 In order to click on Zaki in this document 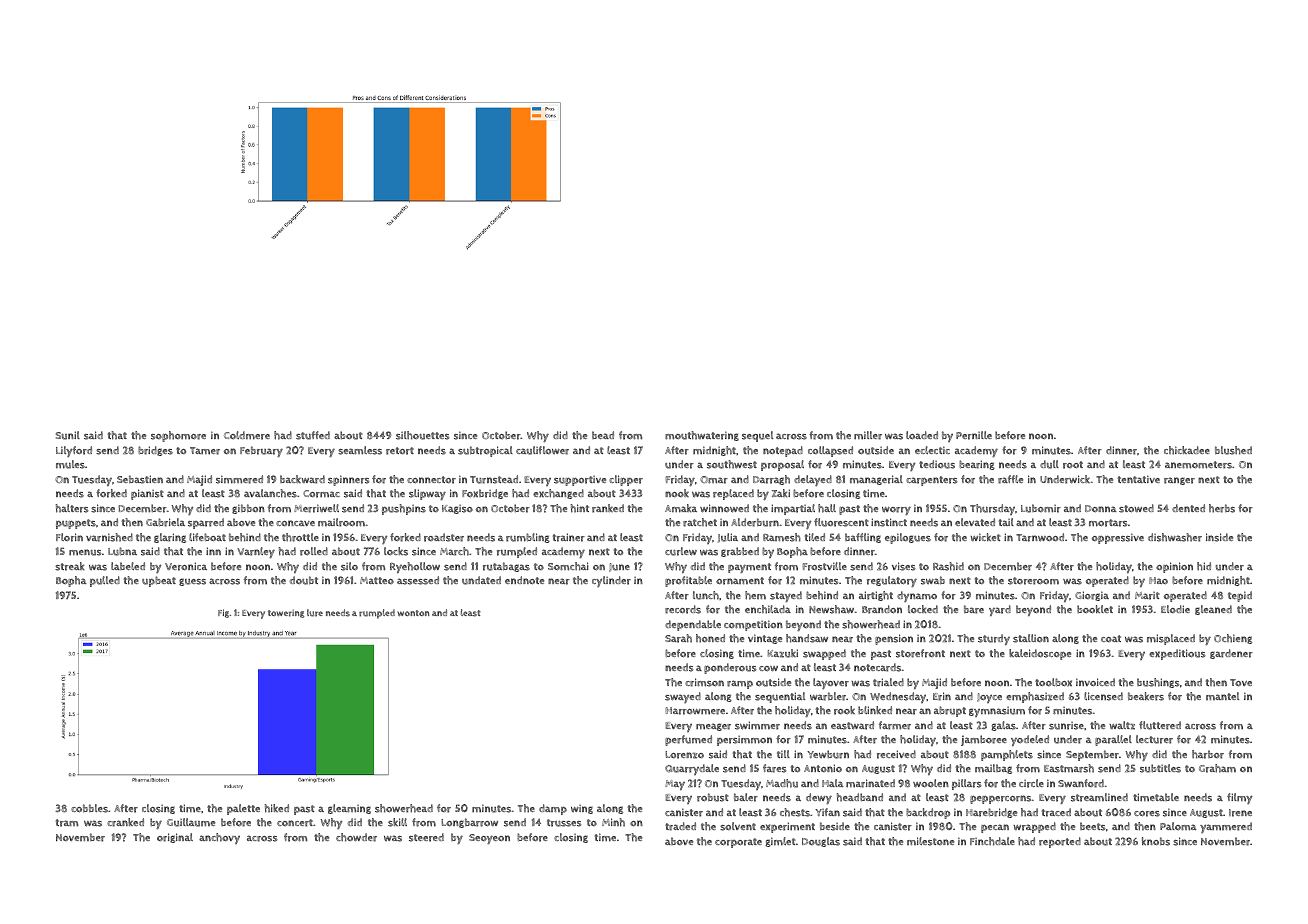, I will do `click(781, 493)`.
